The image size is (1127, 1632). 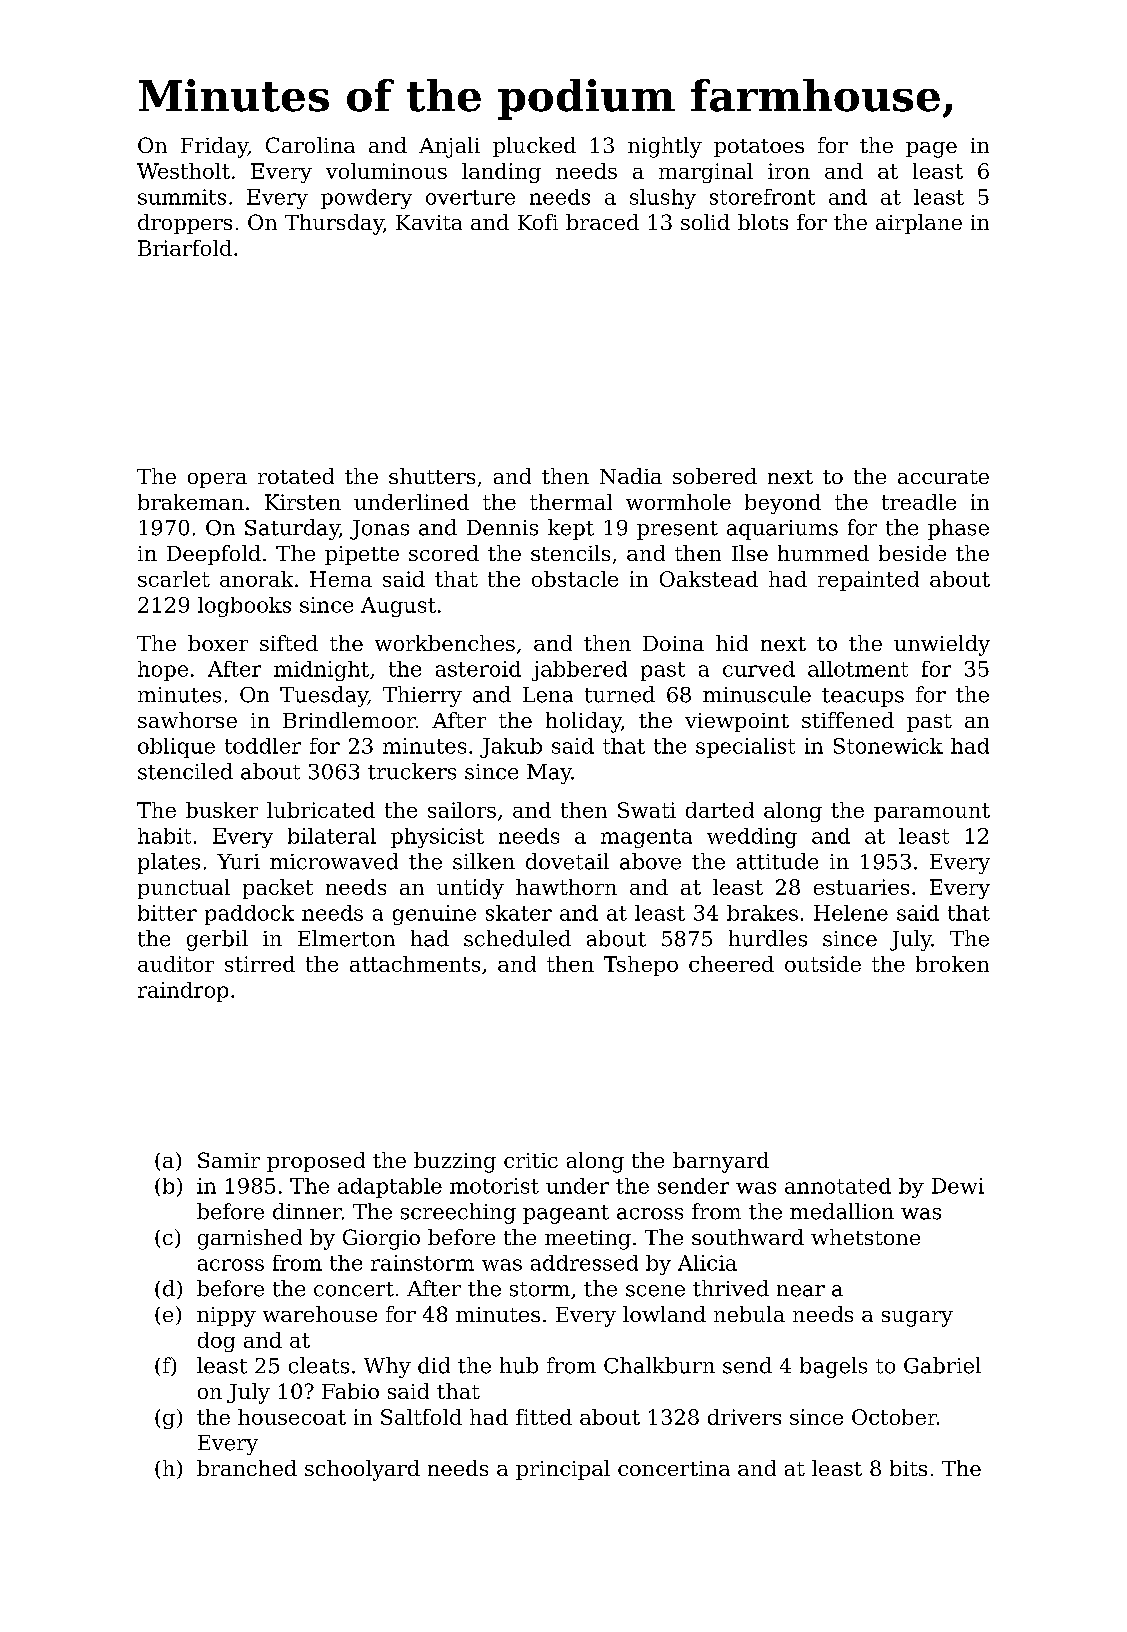 What do you see at coordinates (677, 530) in the screenshot?
I see `present` at bounding box center [677, 530].
